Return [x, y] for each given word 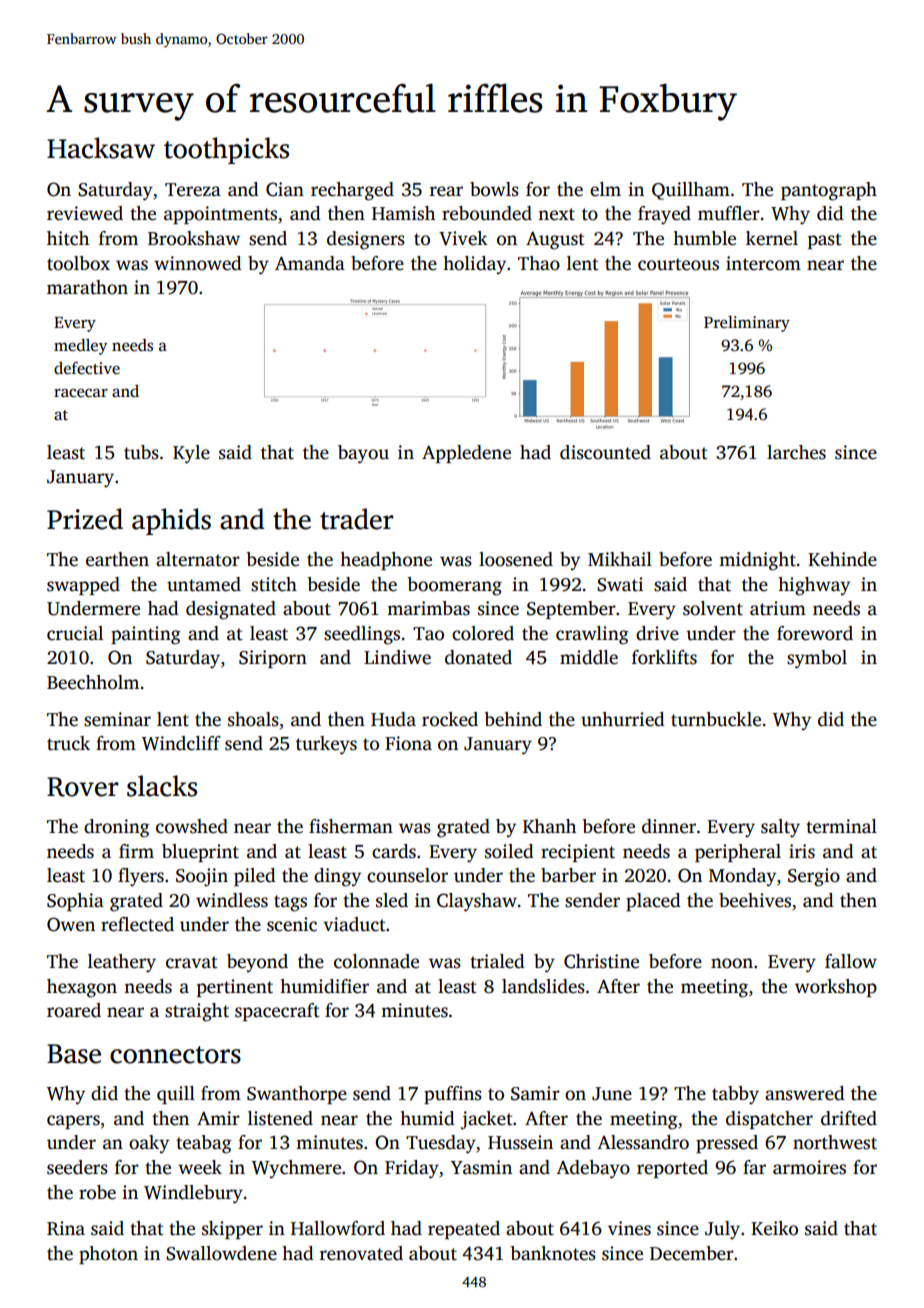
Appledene [466, 454]
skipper [232, 1230]
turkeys [326, 745]
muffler [729, 213]
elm [605, 189]
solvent [713, 608]
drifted [849, 1118]
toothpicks [226, 150]
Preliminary [747, 323]
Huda [393, 719]
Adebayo [593, 1169]
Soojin [202, 877]
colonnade [376, 961]
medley [80, 346]
